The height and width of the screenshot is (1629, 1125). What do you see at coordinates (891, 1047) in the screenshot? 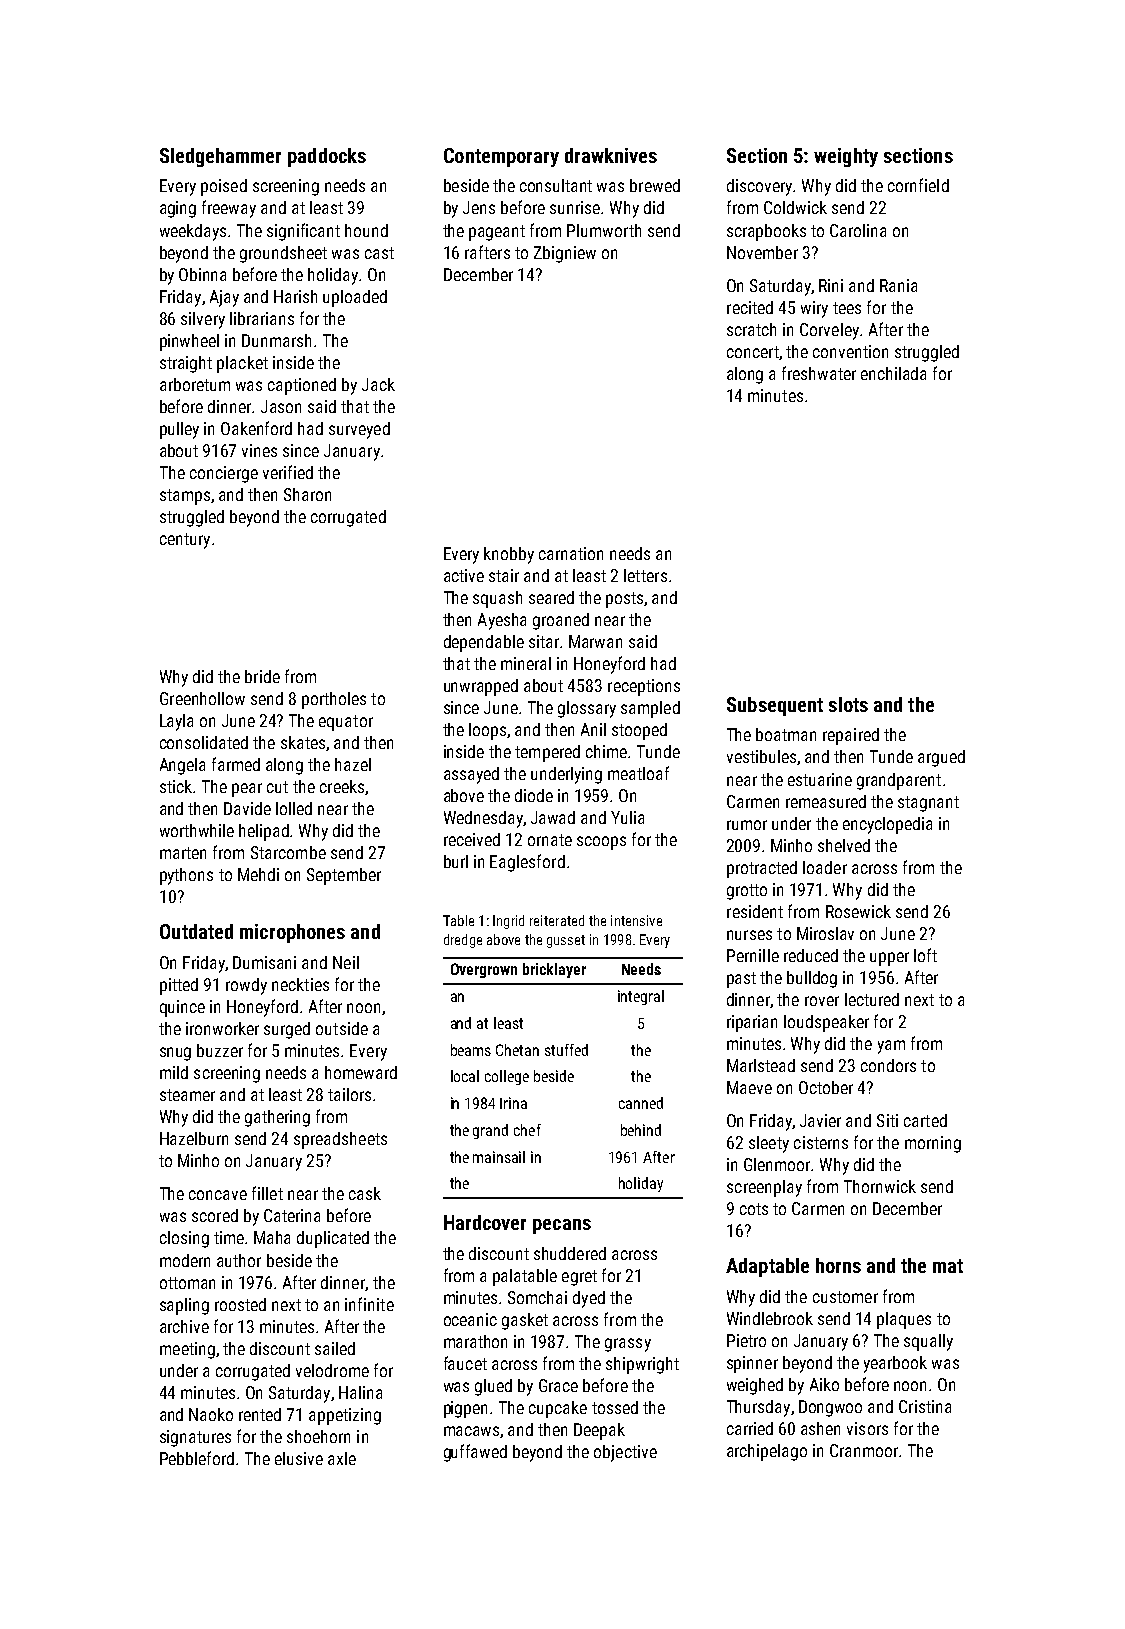
I see `yam` at bounding box center [891, 1047].
